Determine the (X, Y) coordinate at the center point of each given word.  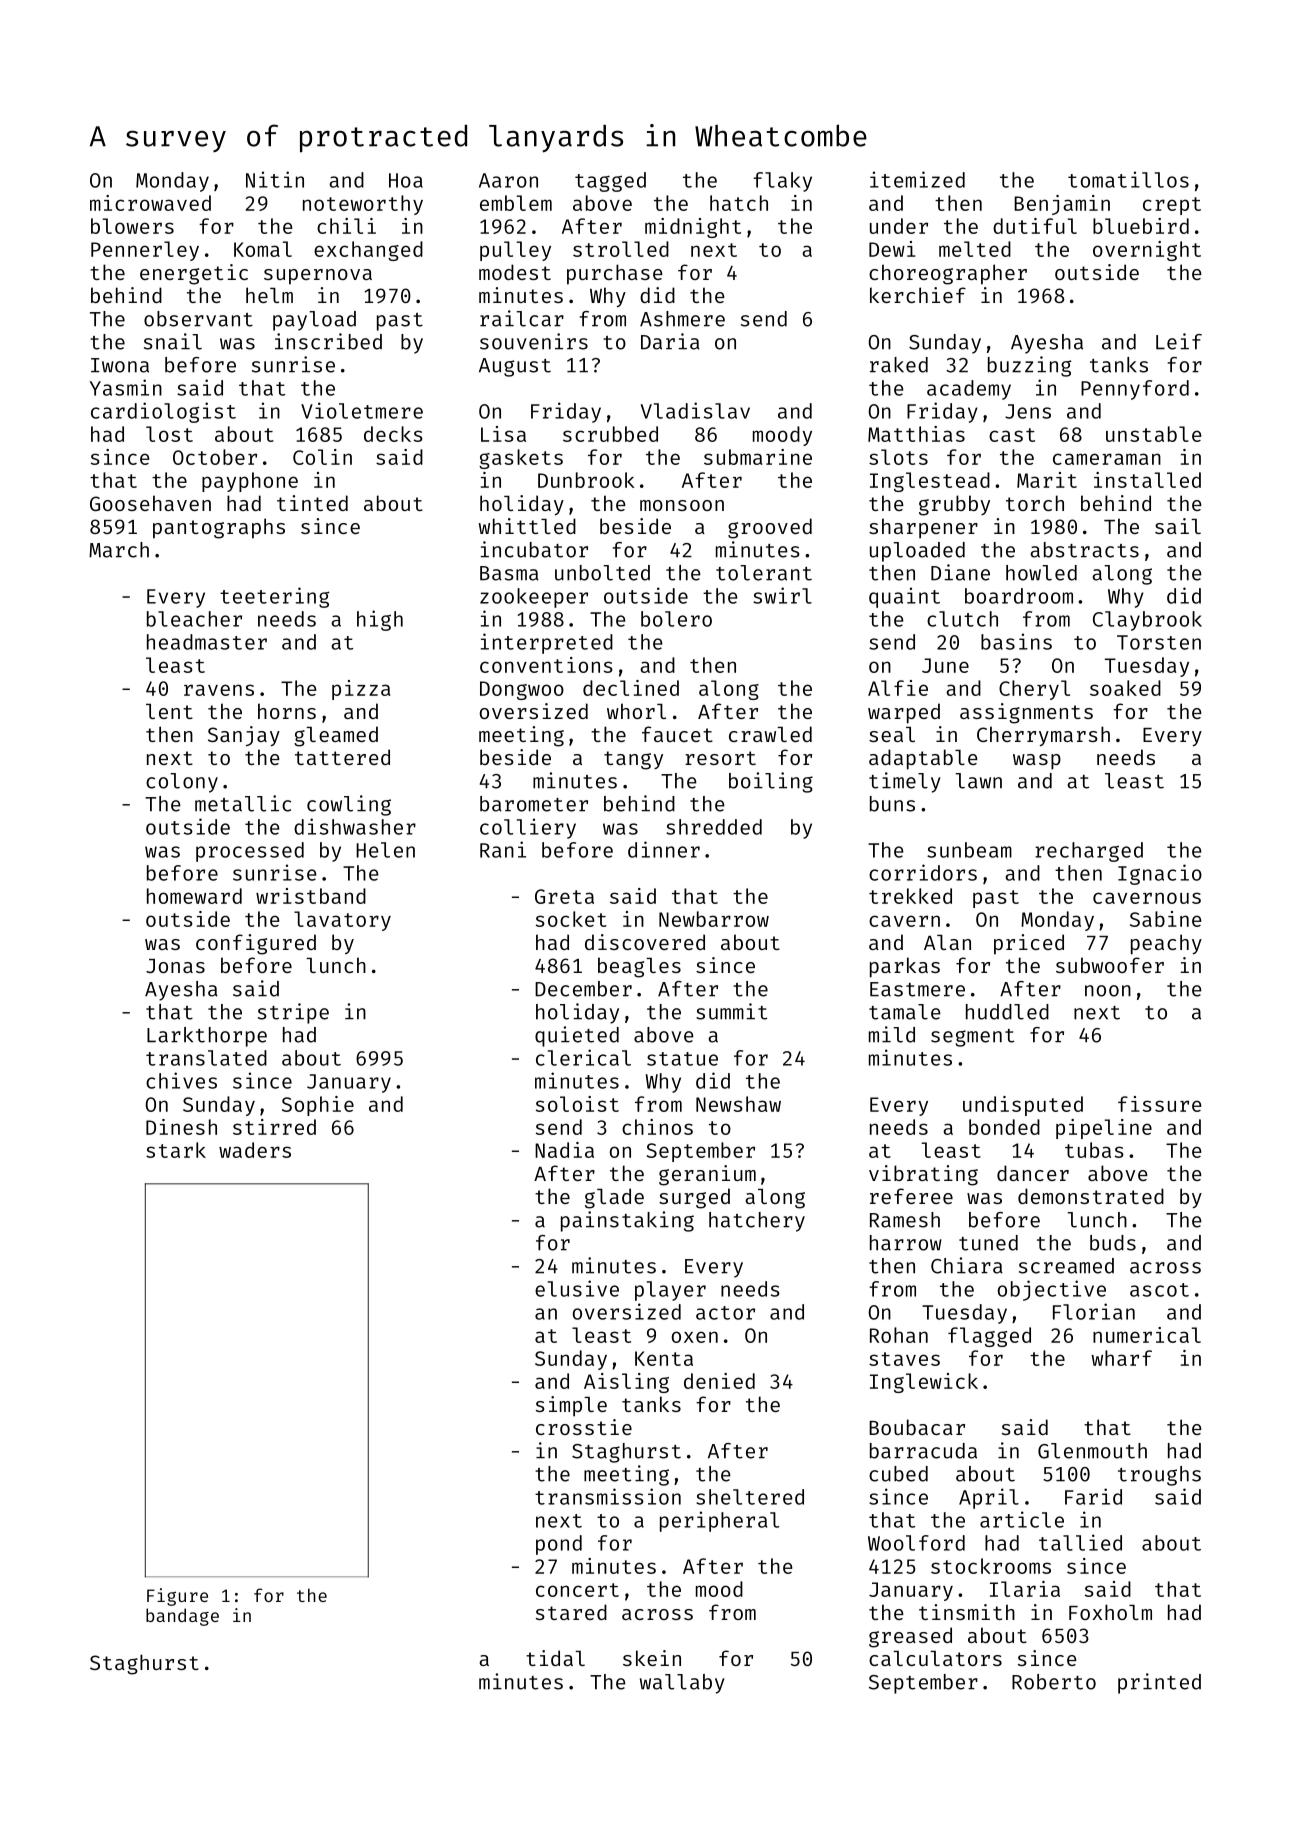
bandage (182, 1617)
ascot (1159, 1290)
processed (250, 852)
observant (198, 319)
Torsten (1159, 642)
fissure (1159, 1104)
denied (719, 1381)
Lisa (503, 434)
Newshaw (738, 1104)
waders (255, 1150)
